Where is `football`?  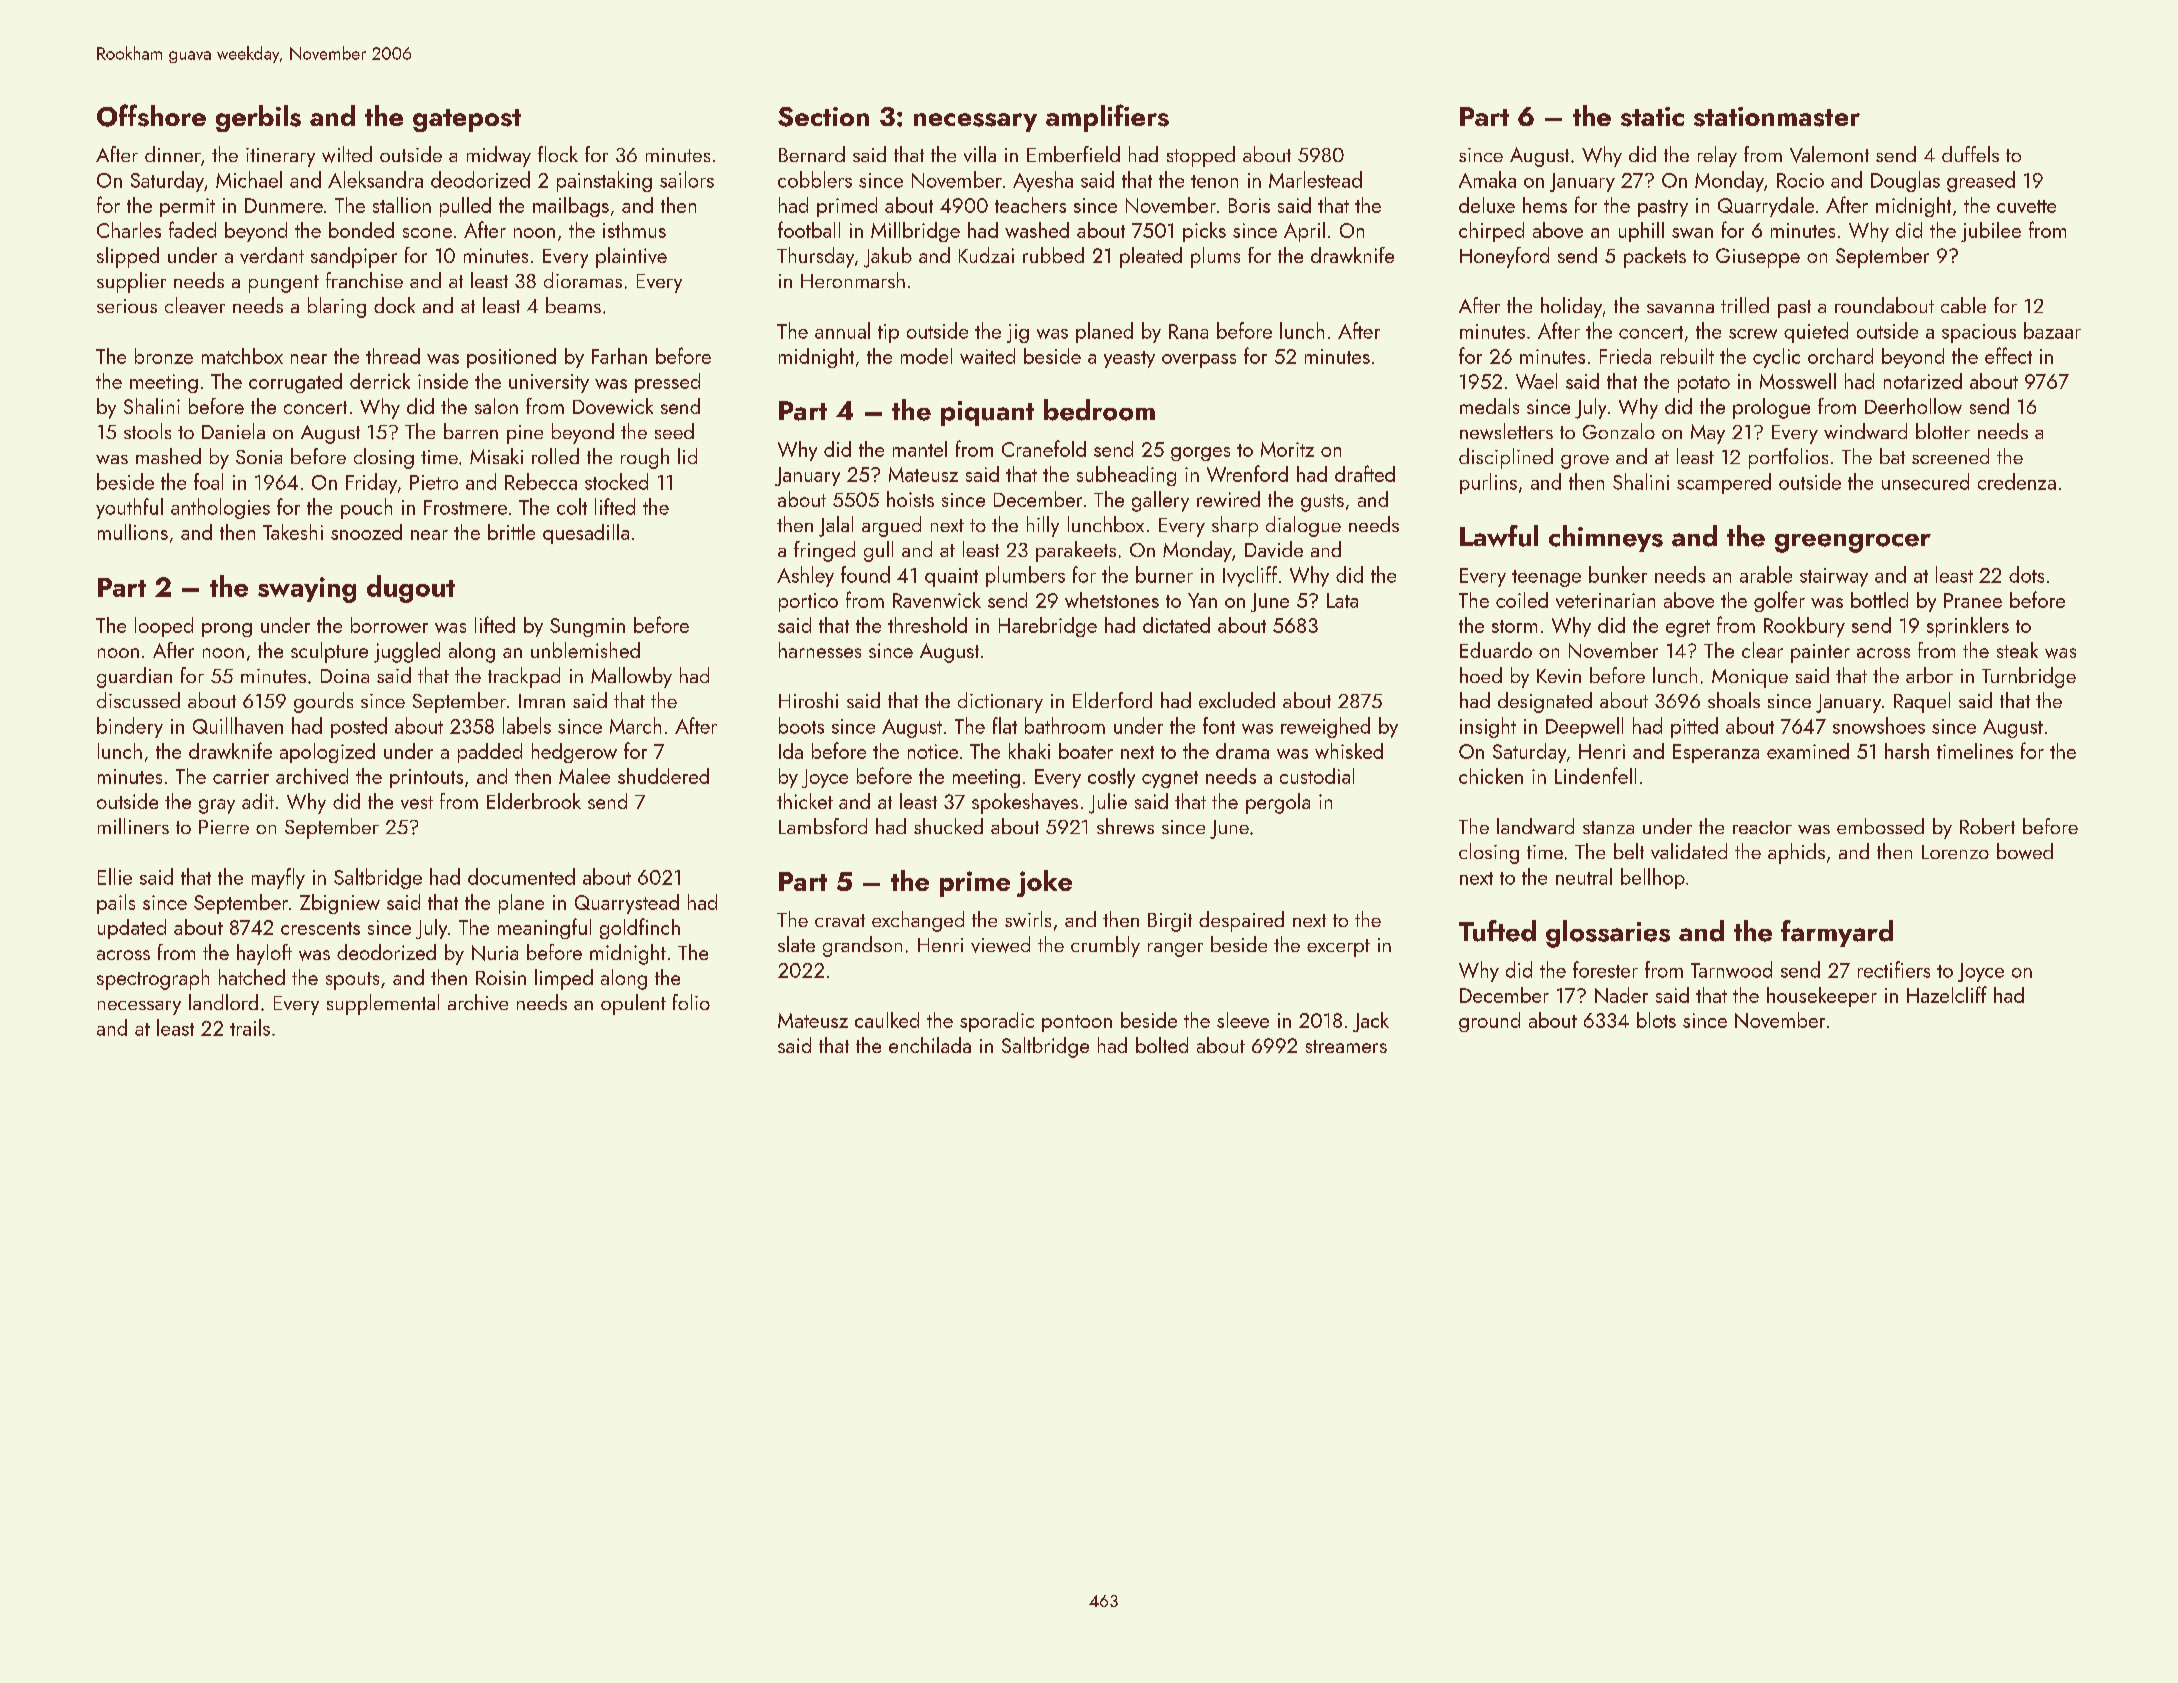
football is located at coordinates (809, 229).
